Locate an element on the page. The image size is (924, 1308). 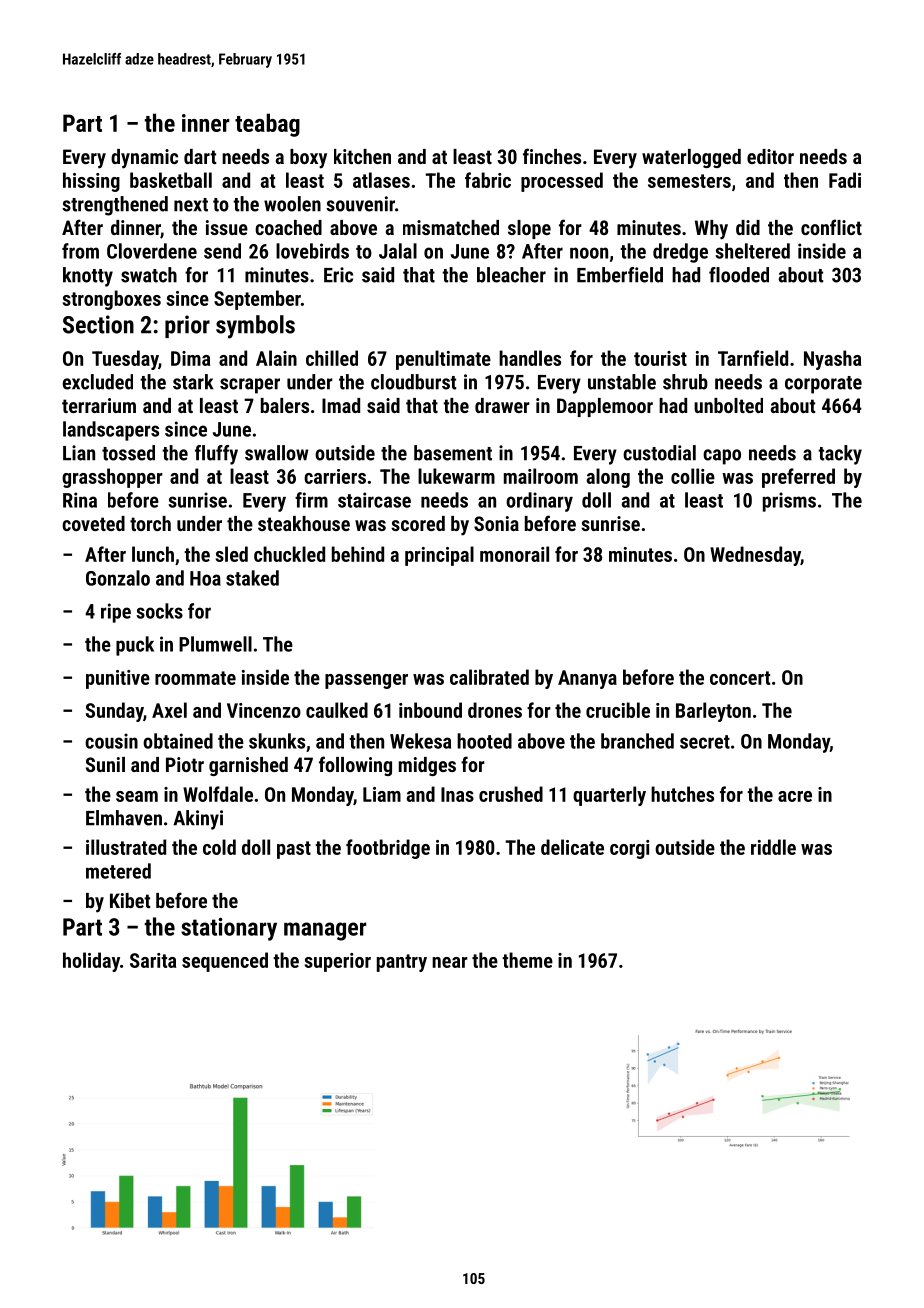
firm is located at coordinates (311, 500).
